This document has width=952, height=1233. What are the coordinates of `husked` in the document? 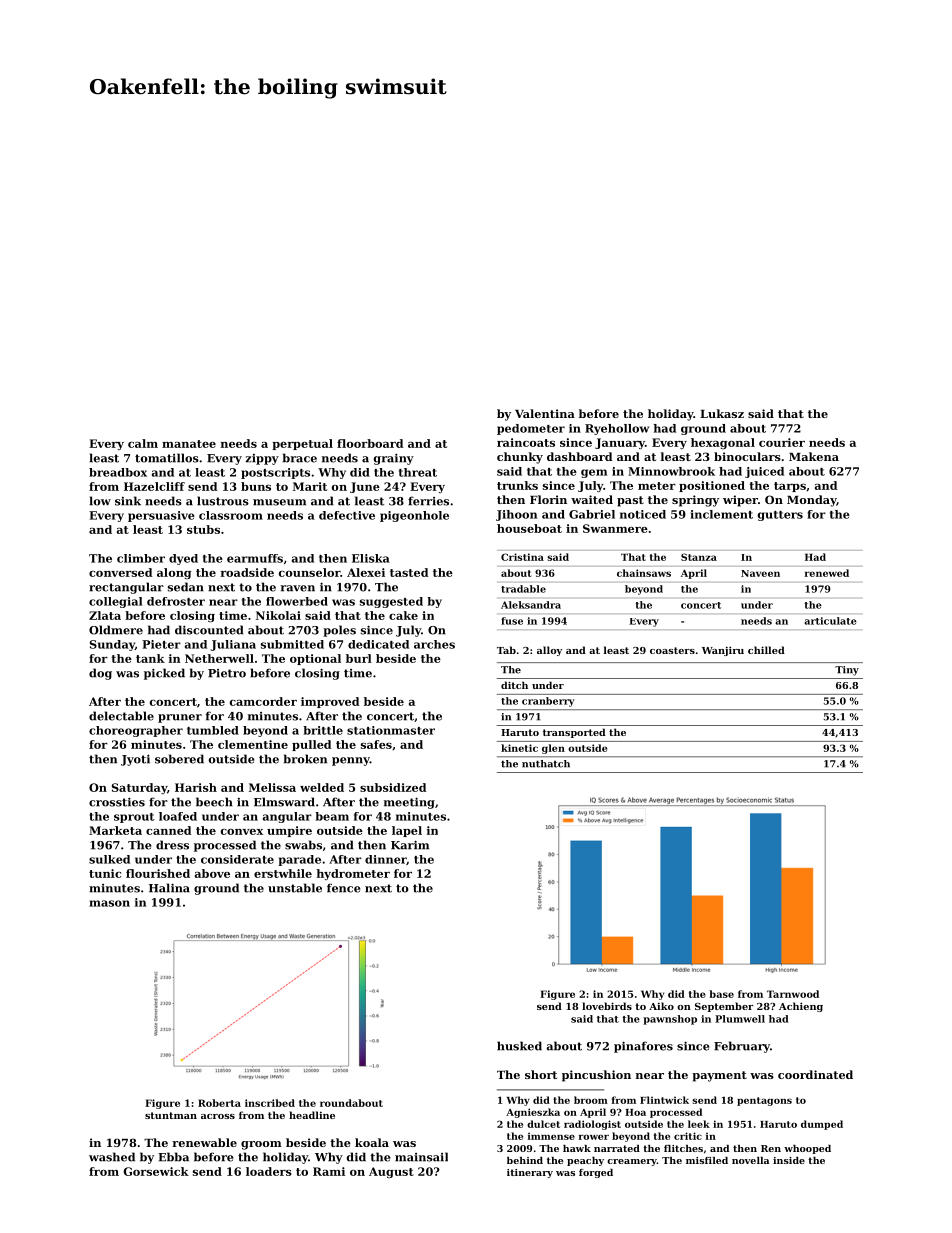 It's located at (519, 1046).
